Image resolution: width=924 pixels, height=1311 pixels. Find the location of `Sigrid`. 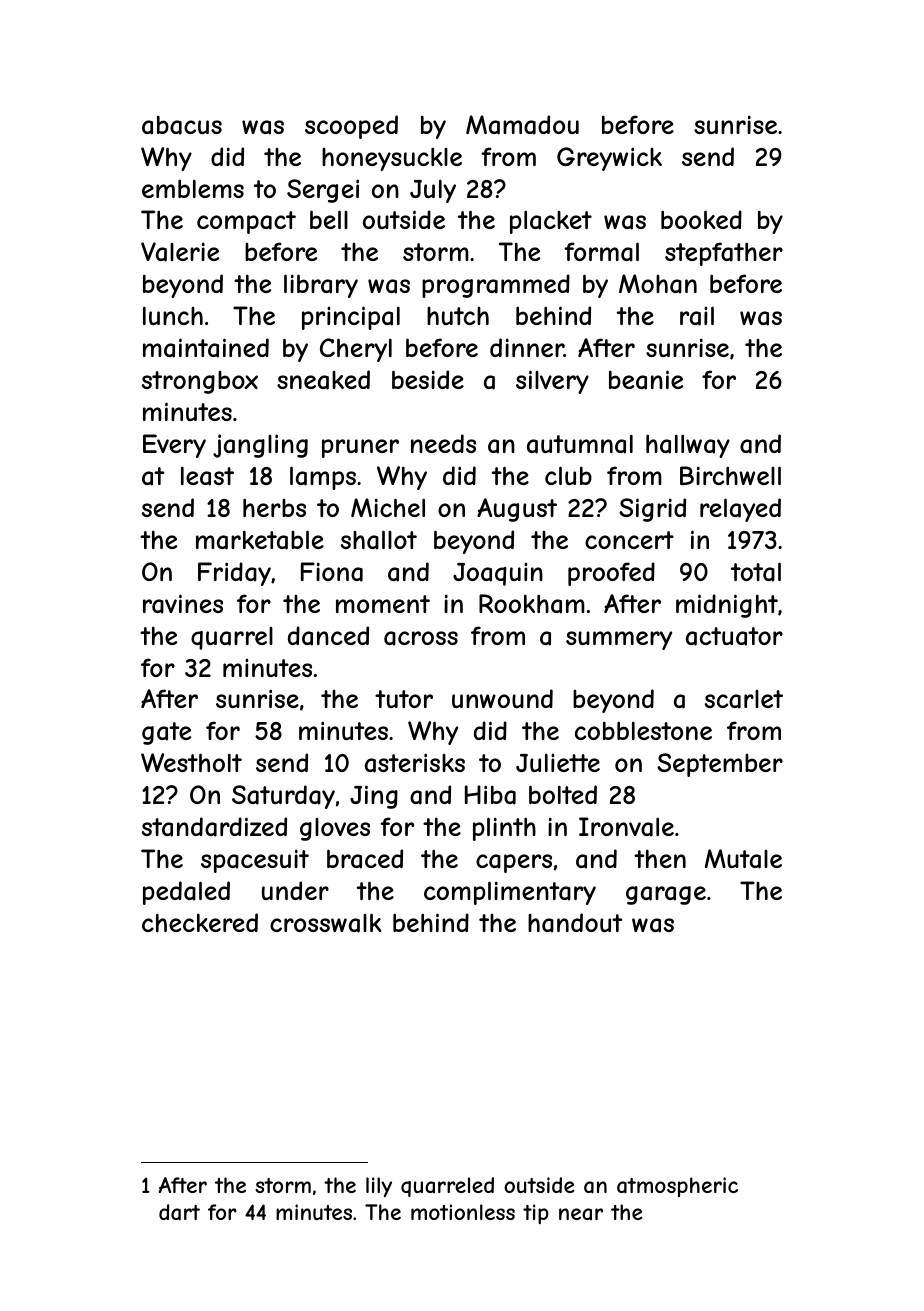

Sigrid is located at coordinates (652, 510).
